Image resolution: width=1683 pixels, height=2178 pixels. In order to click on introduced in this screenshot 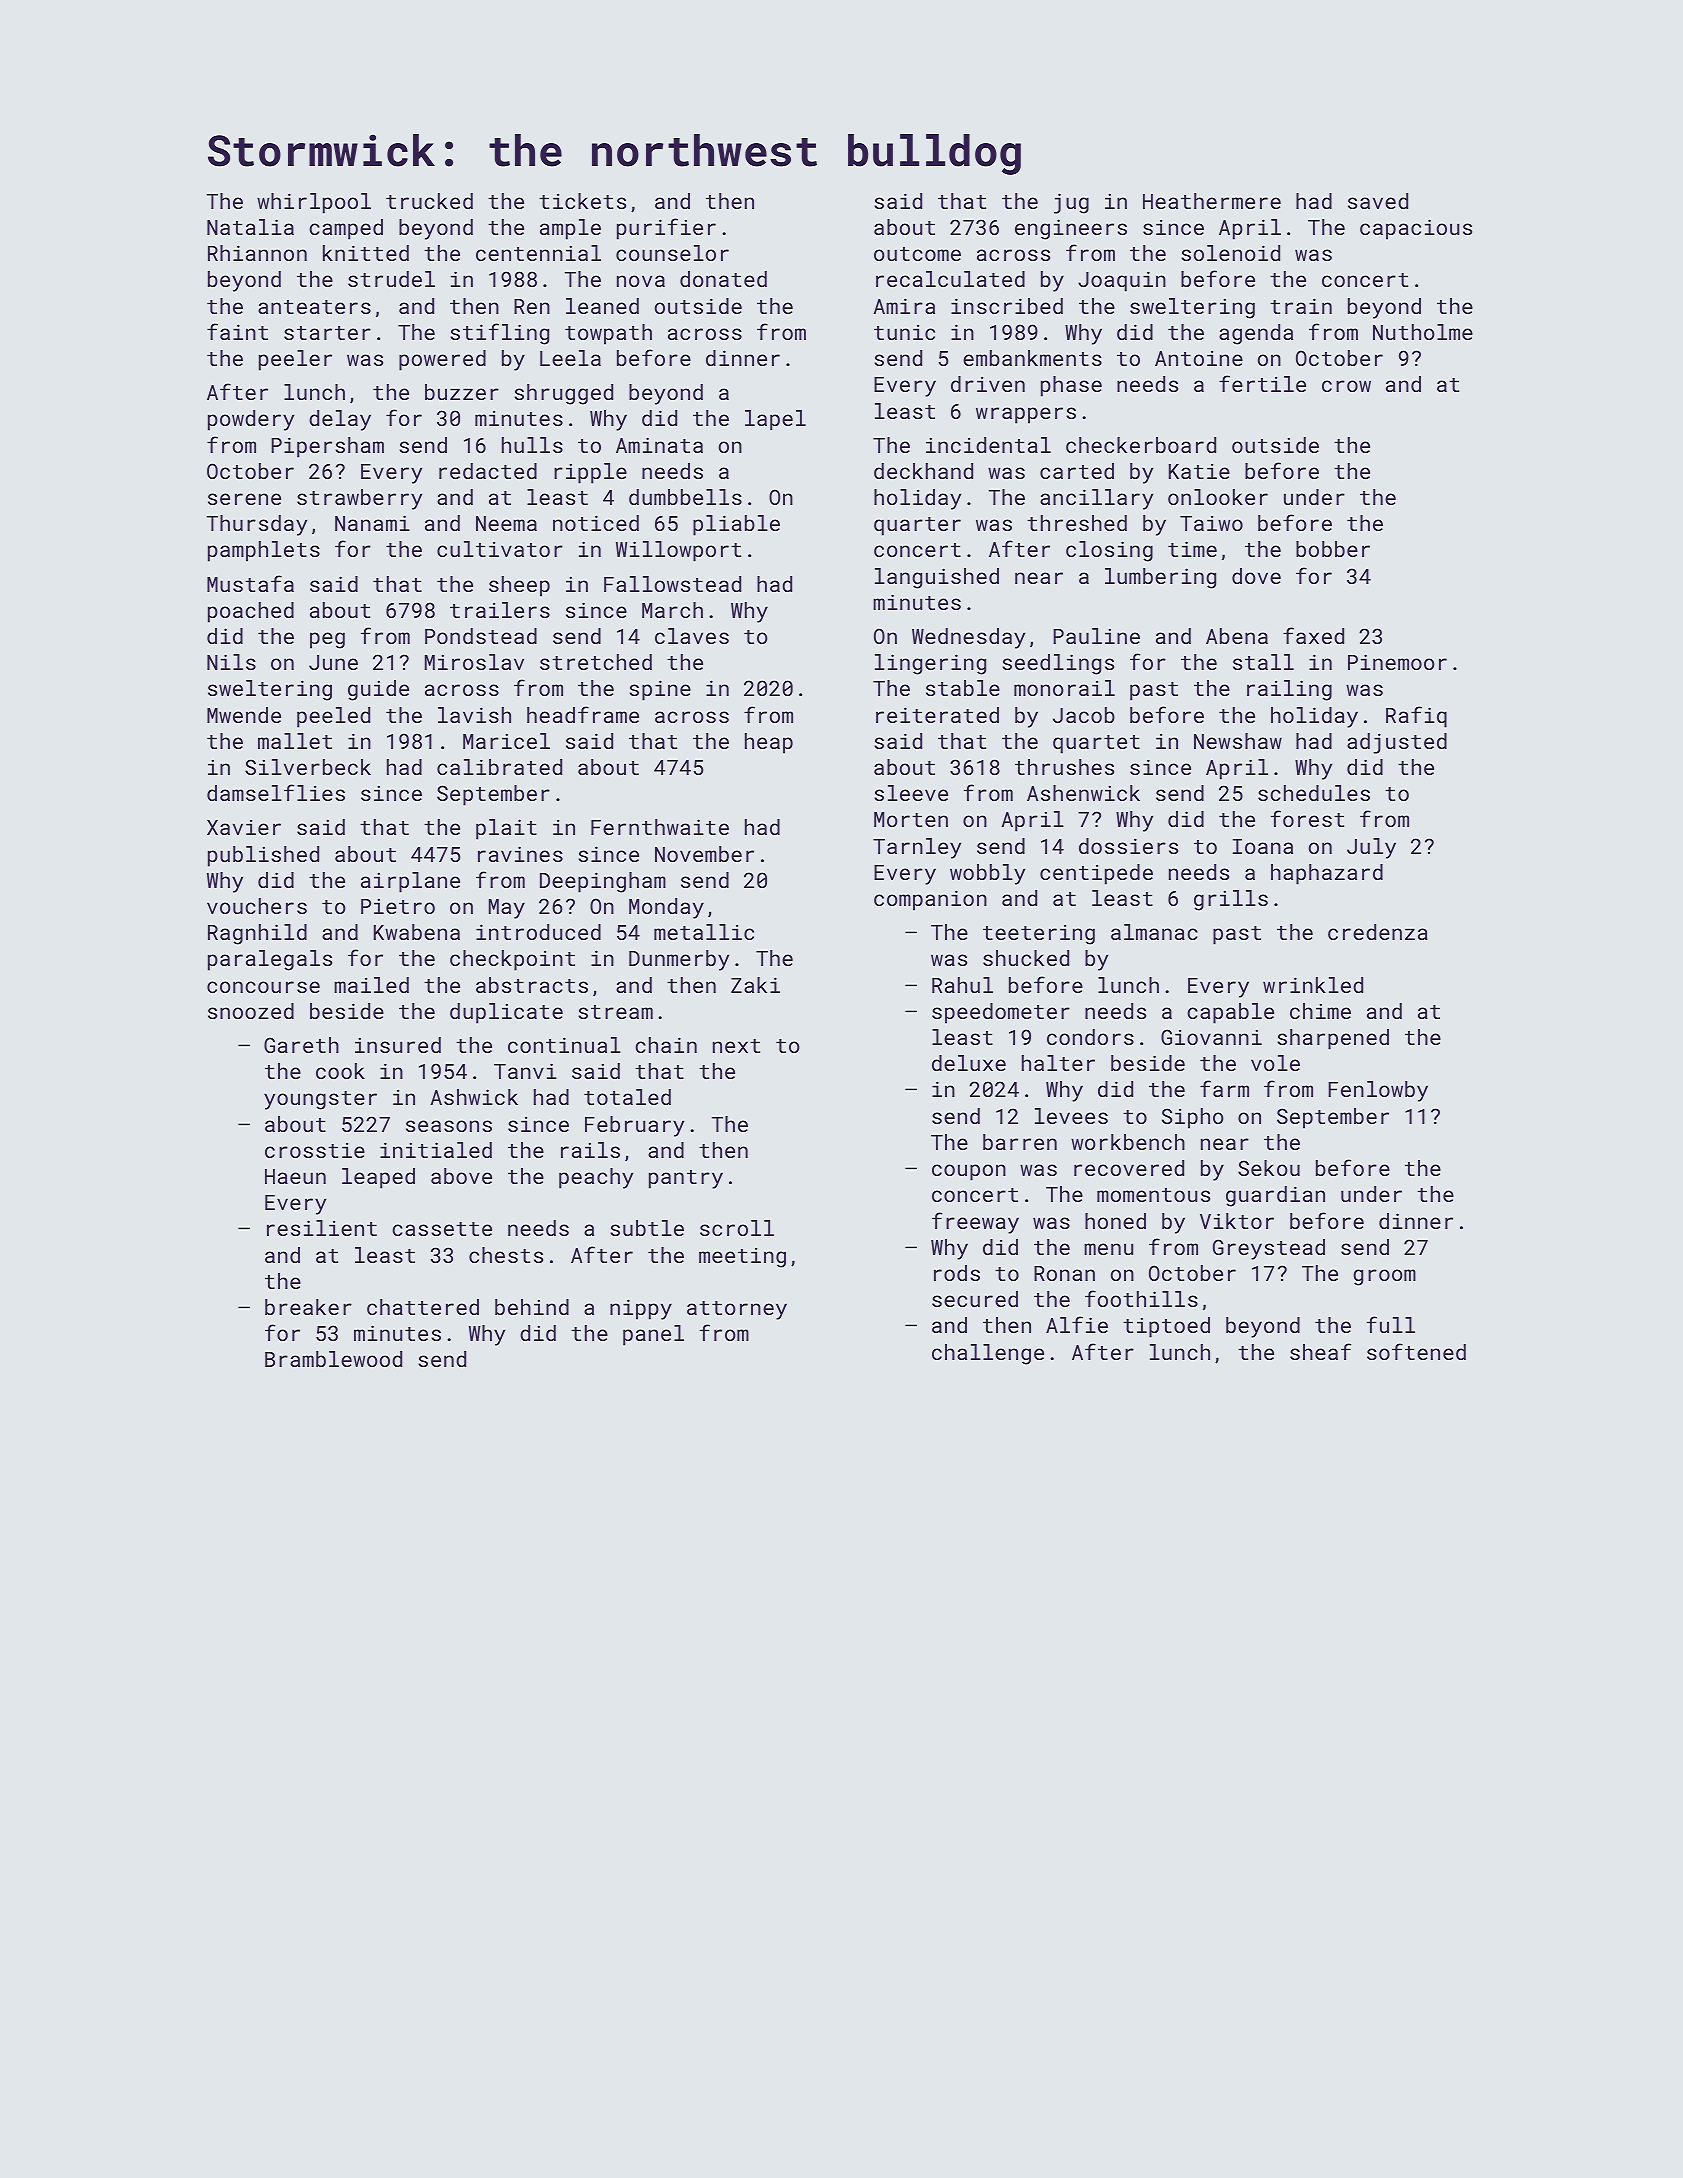, I will do `click(538, 932)`.
